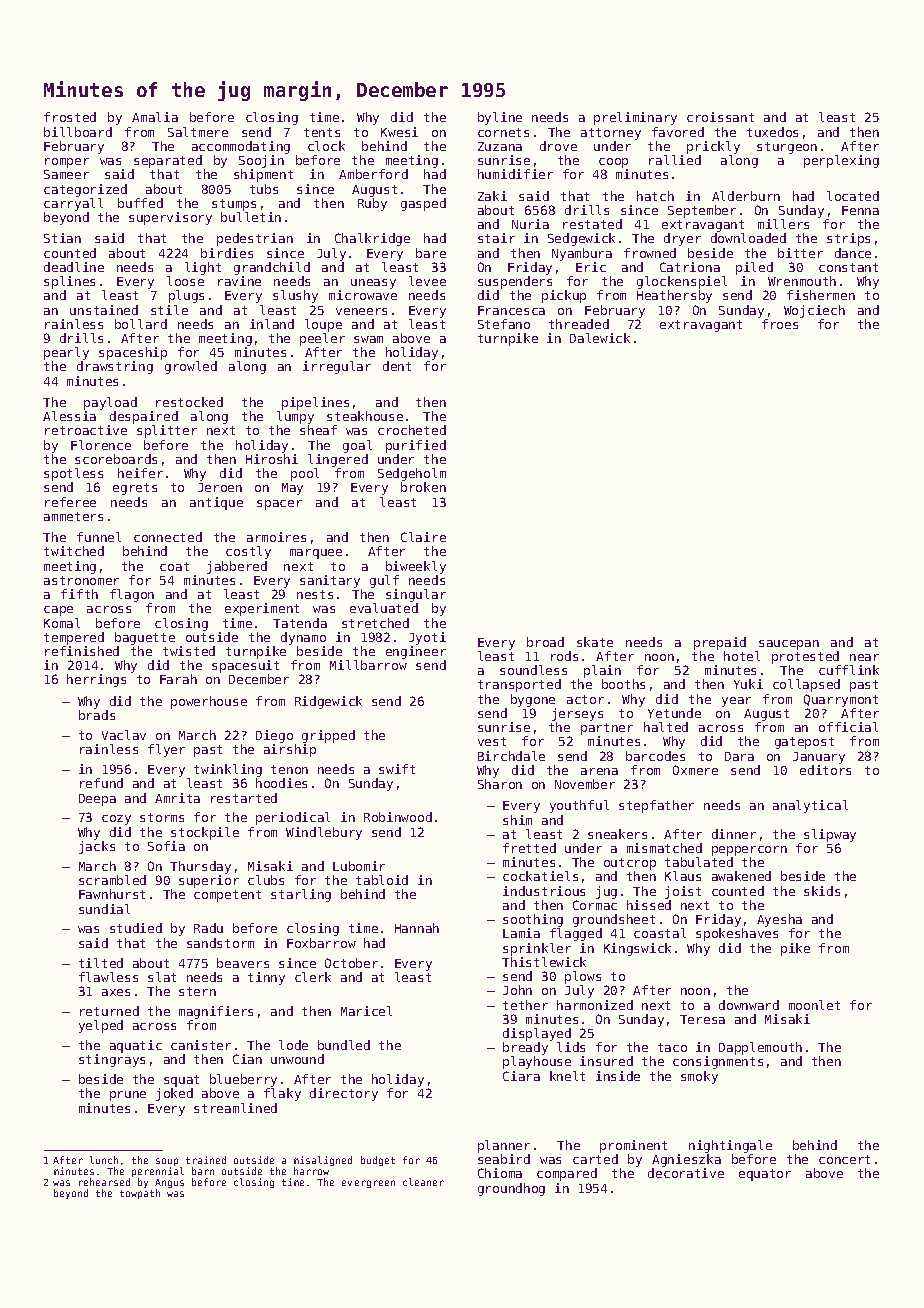  Describe the element at coordinates (368, 1184) in the screenshot. I see `evergreen` at that location.
